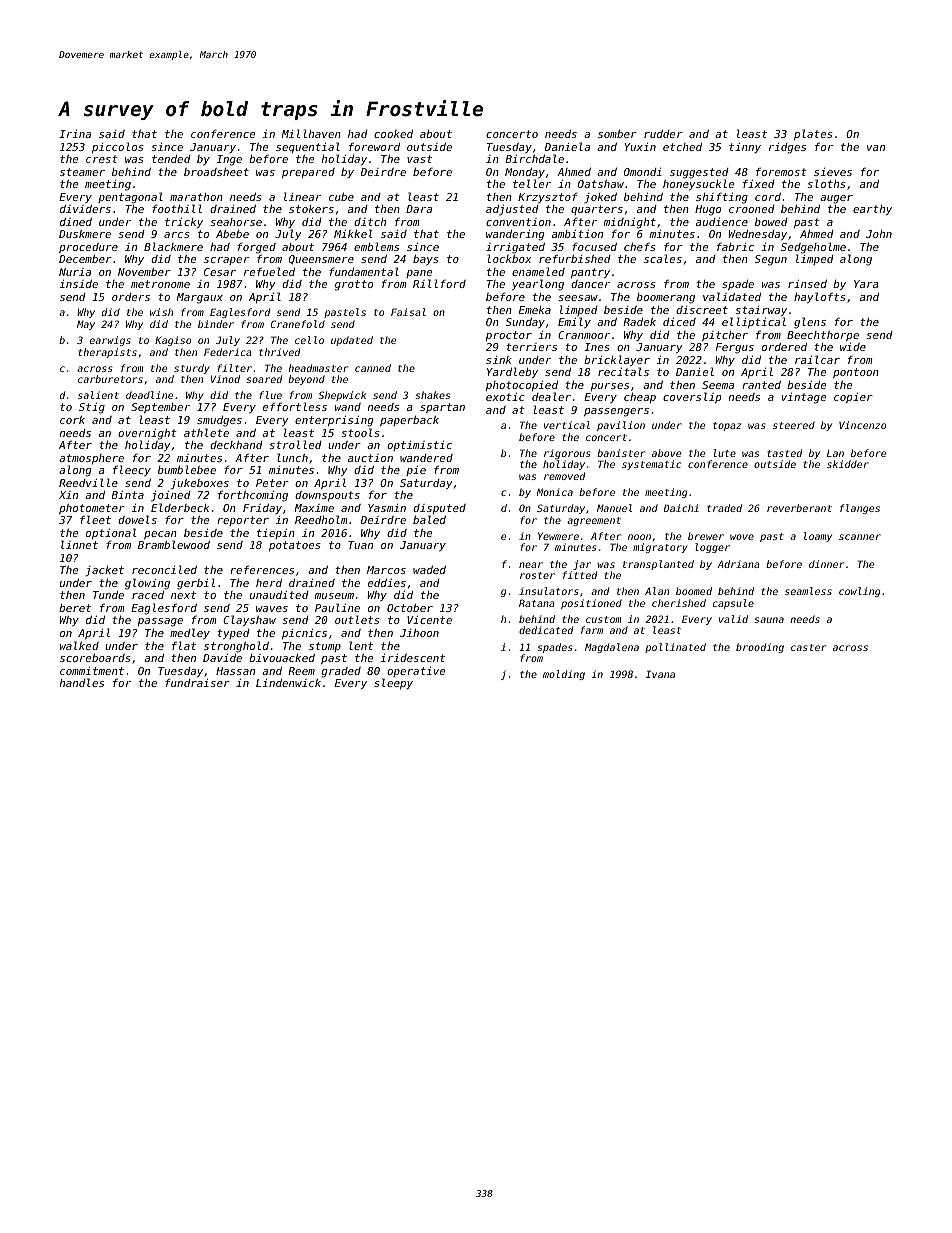  Describe the element at coordinates (660, 674) in the page. I see `Ivana` at that location.
